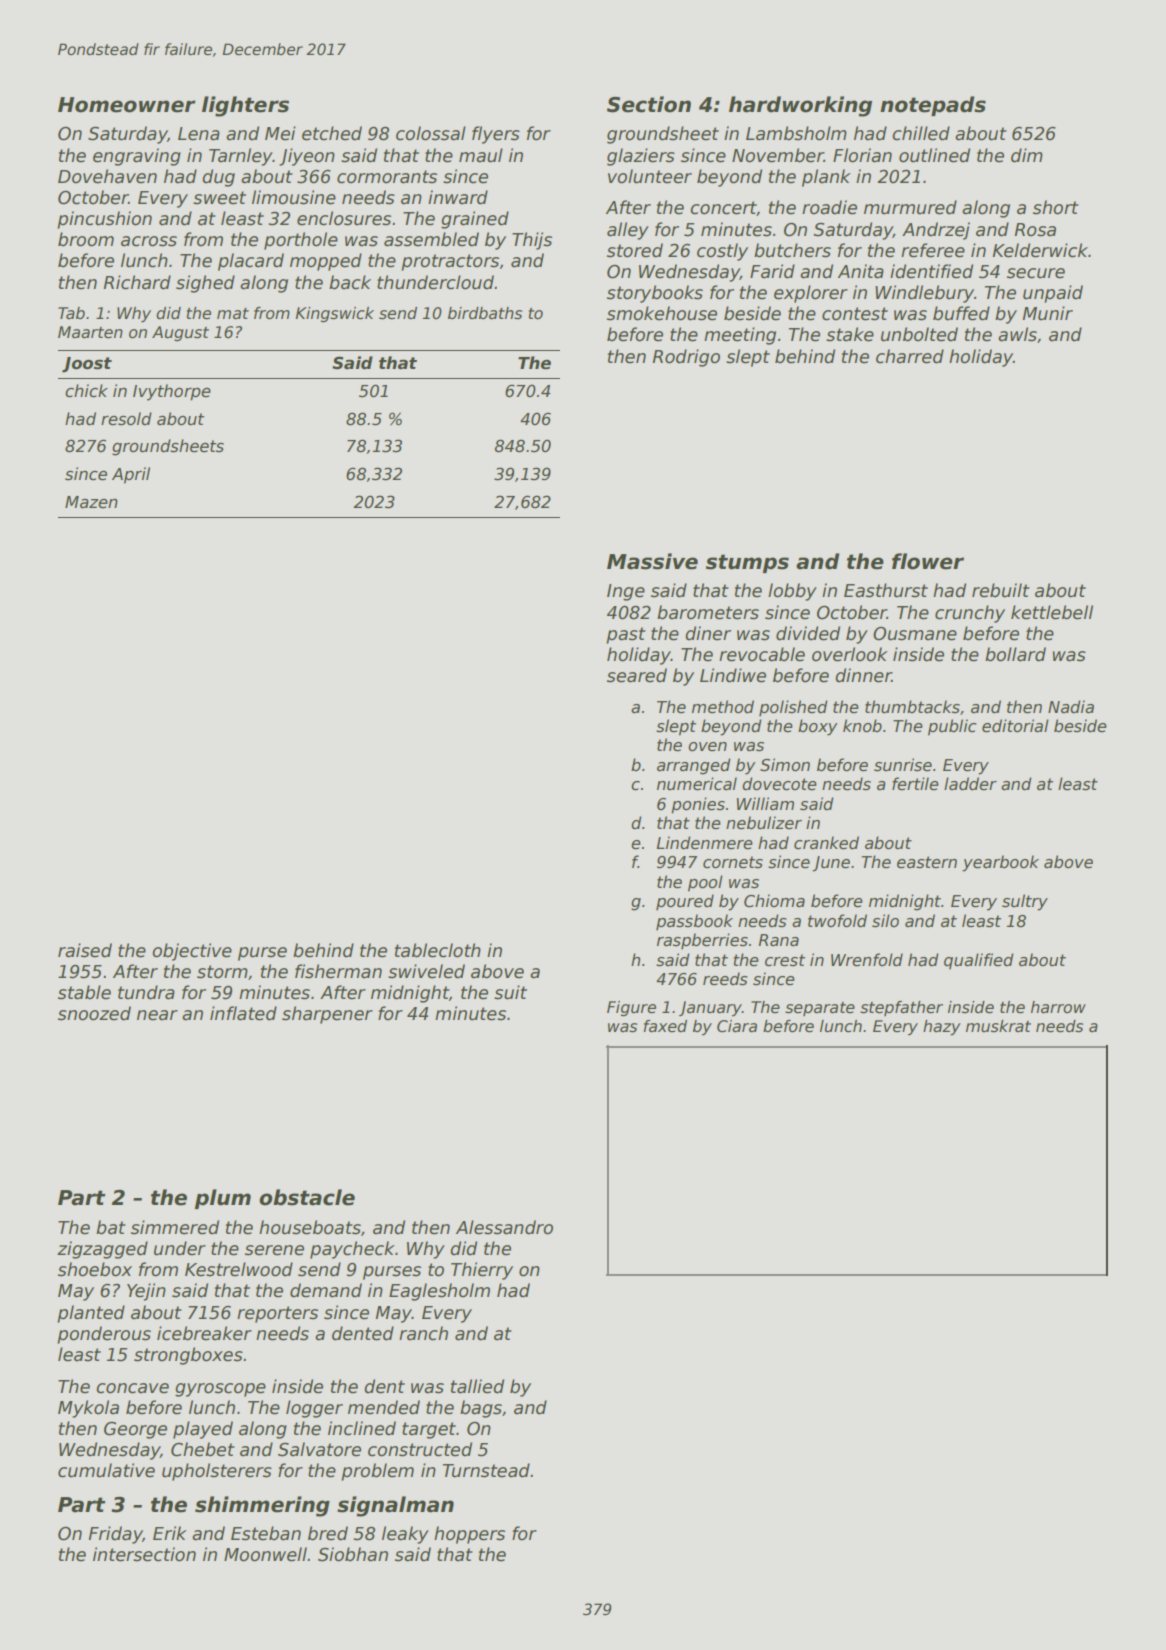 This screenshot has width=1166, height=1650. What do you see at coordinates (1017, 334) in the screenshot?
I see `awls` at bounding box center [1017, 334].
